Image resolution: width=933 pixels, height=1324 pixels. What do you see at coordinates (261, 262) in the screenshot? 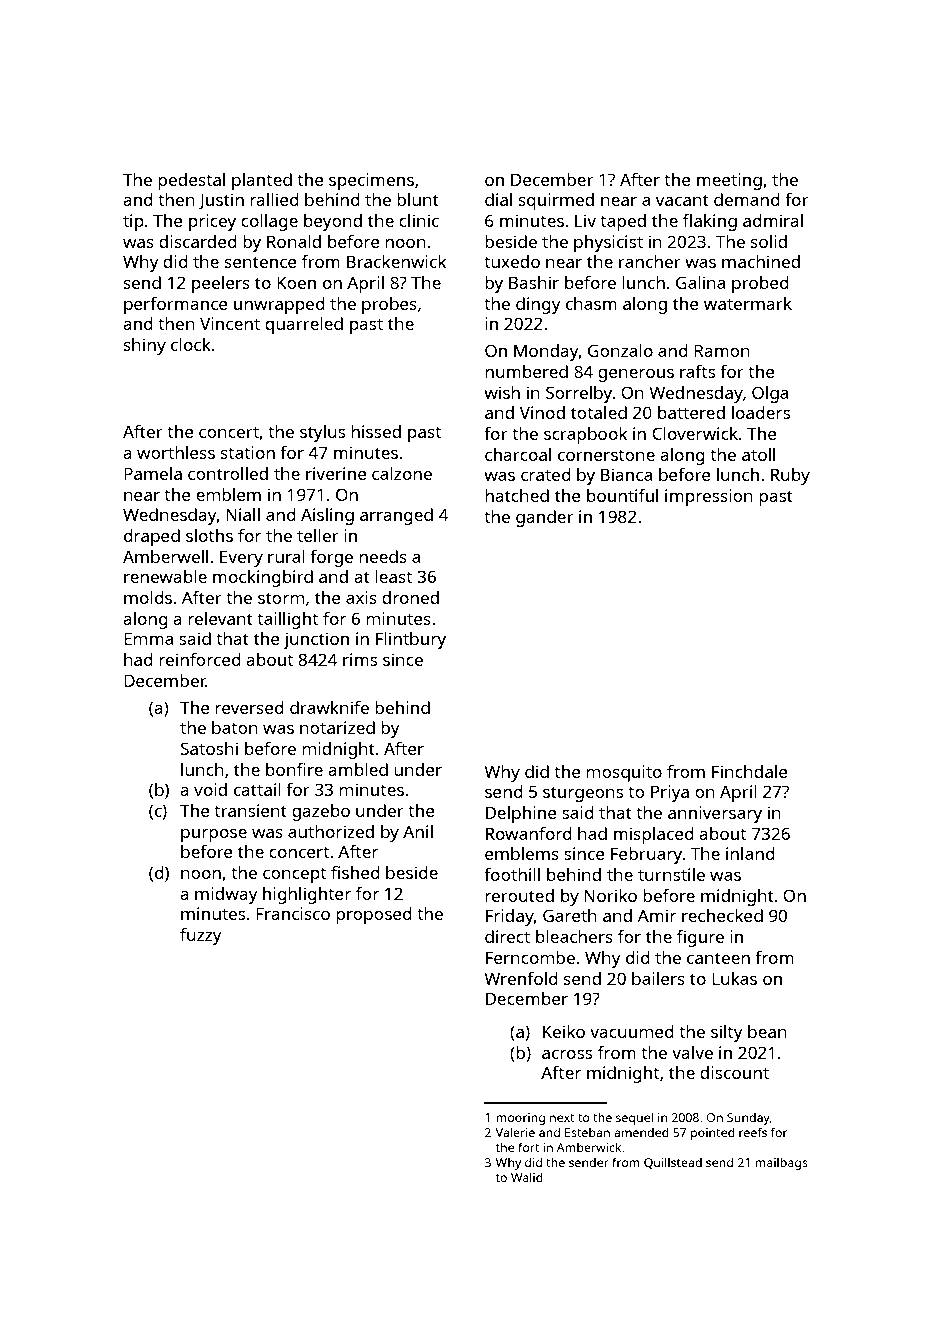
I see `sentence` at bounding box center [261, 262].
